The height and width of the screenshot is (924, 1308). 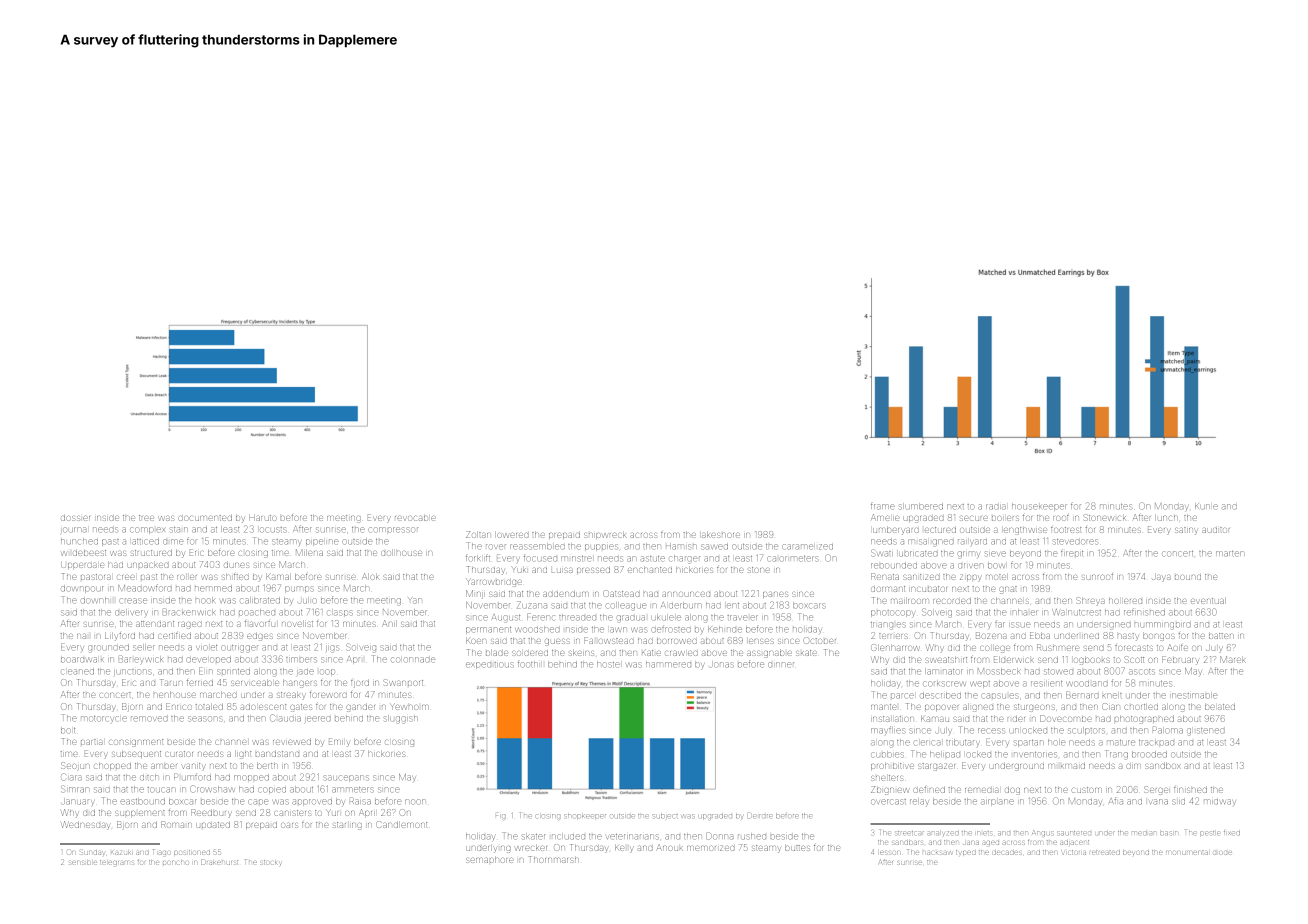 What do you see at coordinates (1177, 647) in the screenshot?
I see `Aoife` at bounding box center [1177, 647].
